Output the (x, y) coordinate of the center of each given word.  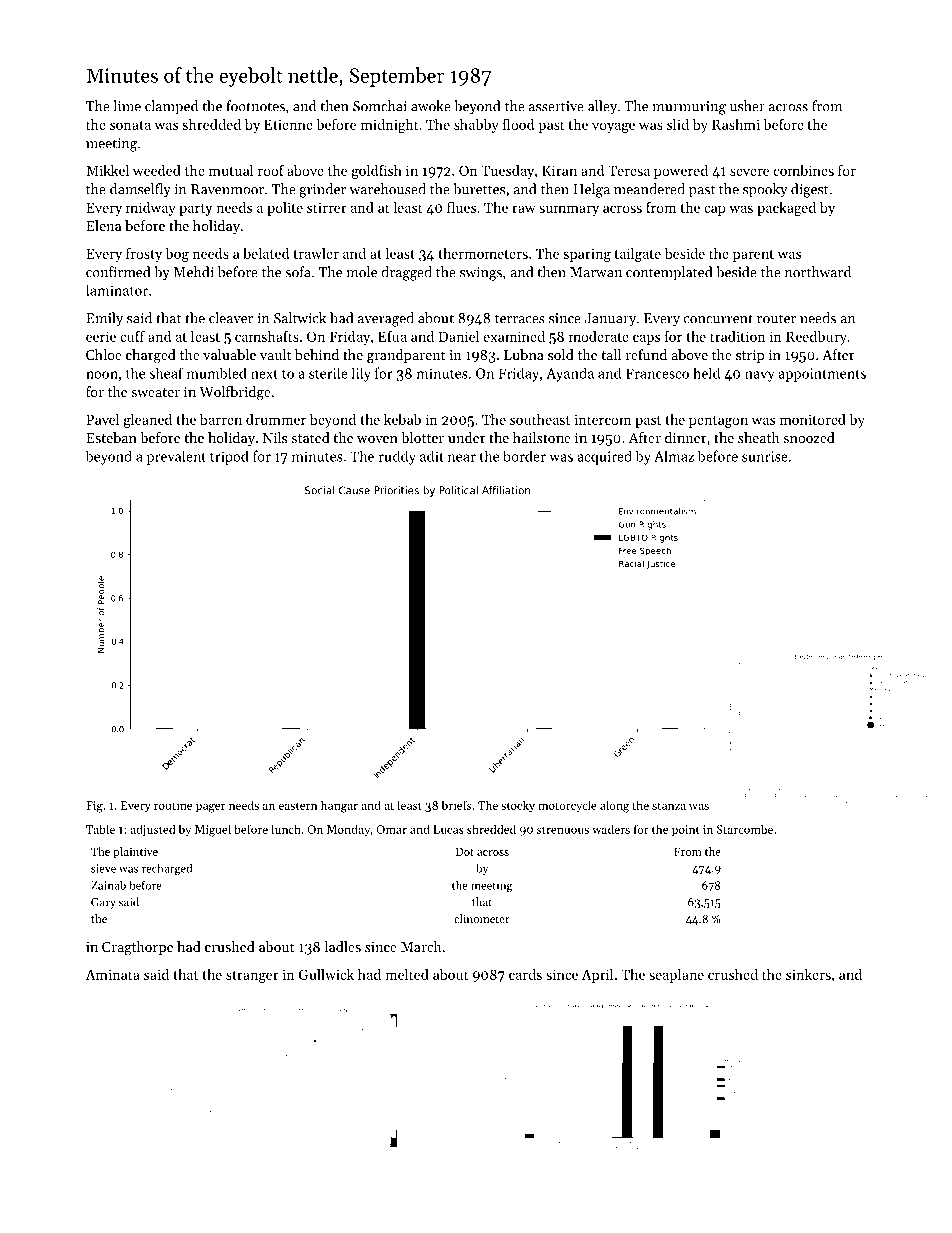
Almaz (674, 456)
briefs (456, 805)
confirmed (118, 272)
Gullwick (326, 974)
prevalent (176, 457)
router (776, 319)
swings (481, 274)
